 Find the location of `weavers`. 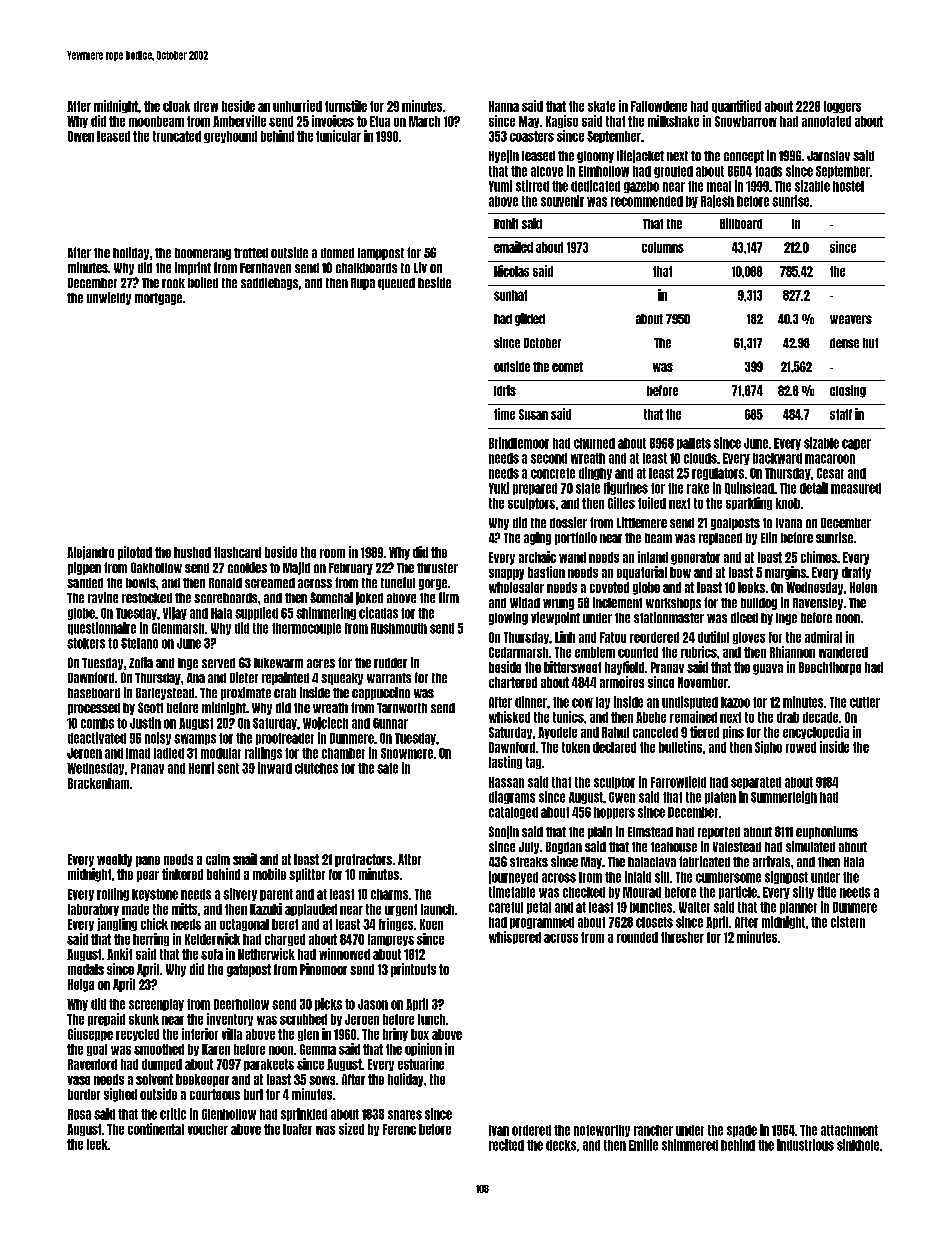

weavers is located at coordinates (851, 319).
